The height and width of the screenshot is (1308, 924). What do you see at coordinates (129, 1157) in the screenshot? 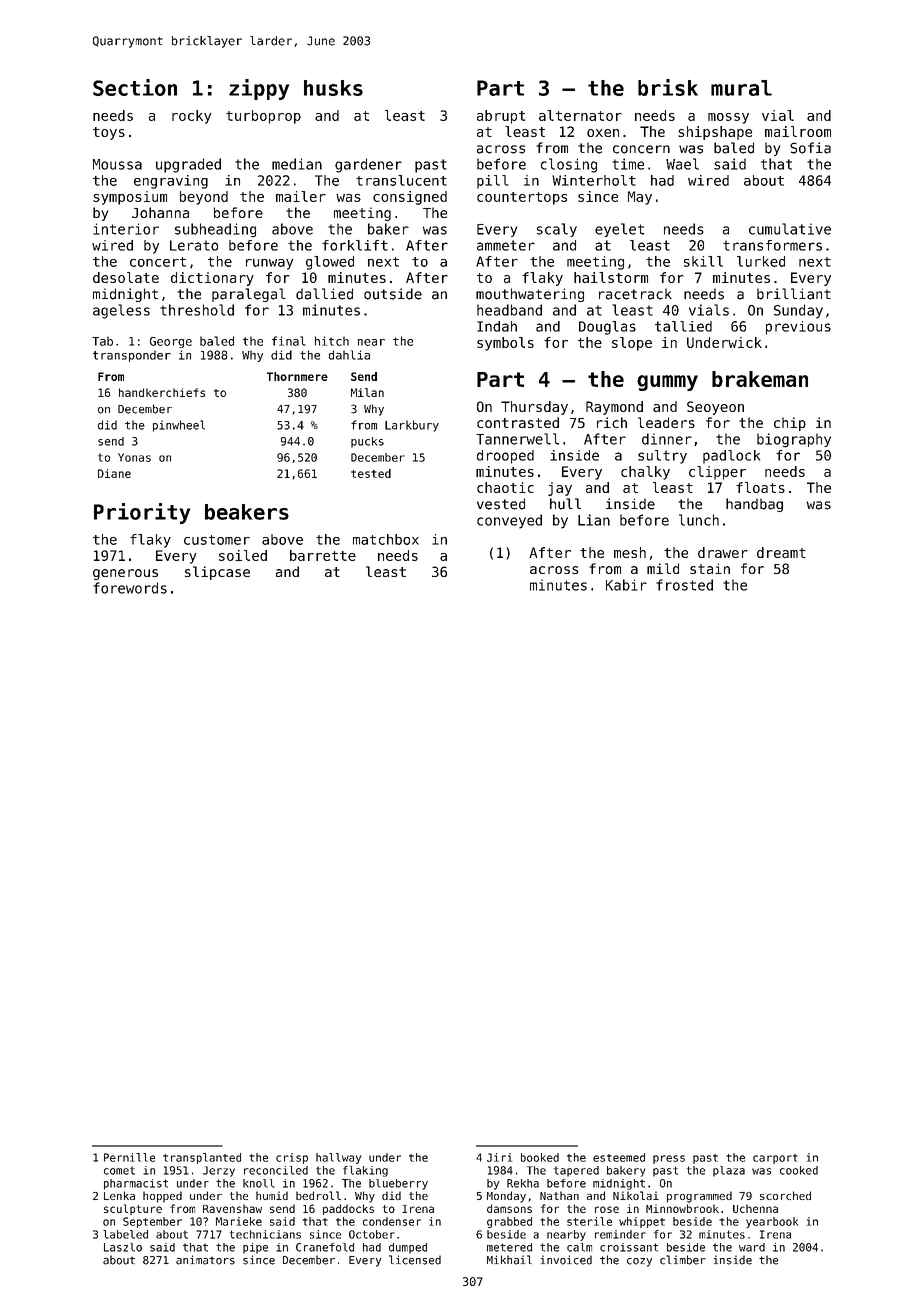
I see `Pernille` at bounding box center [129, 1157].
